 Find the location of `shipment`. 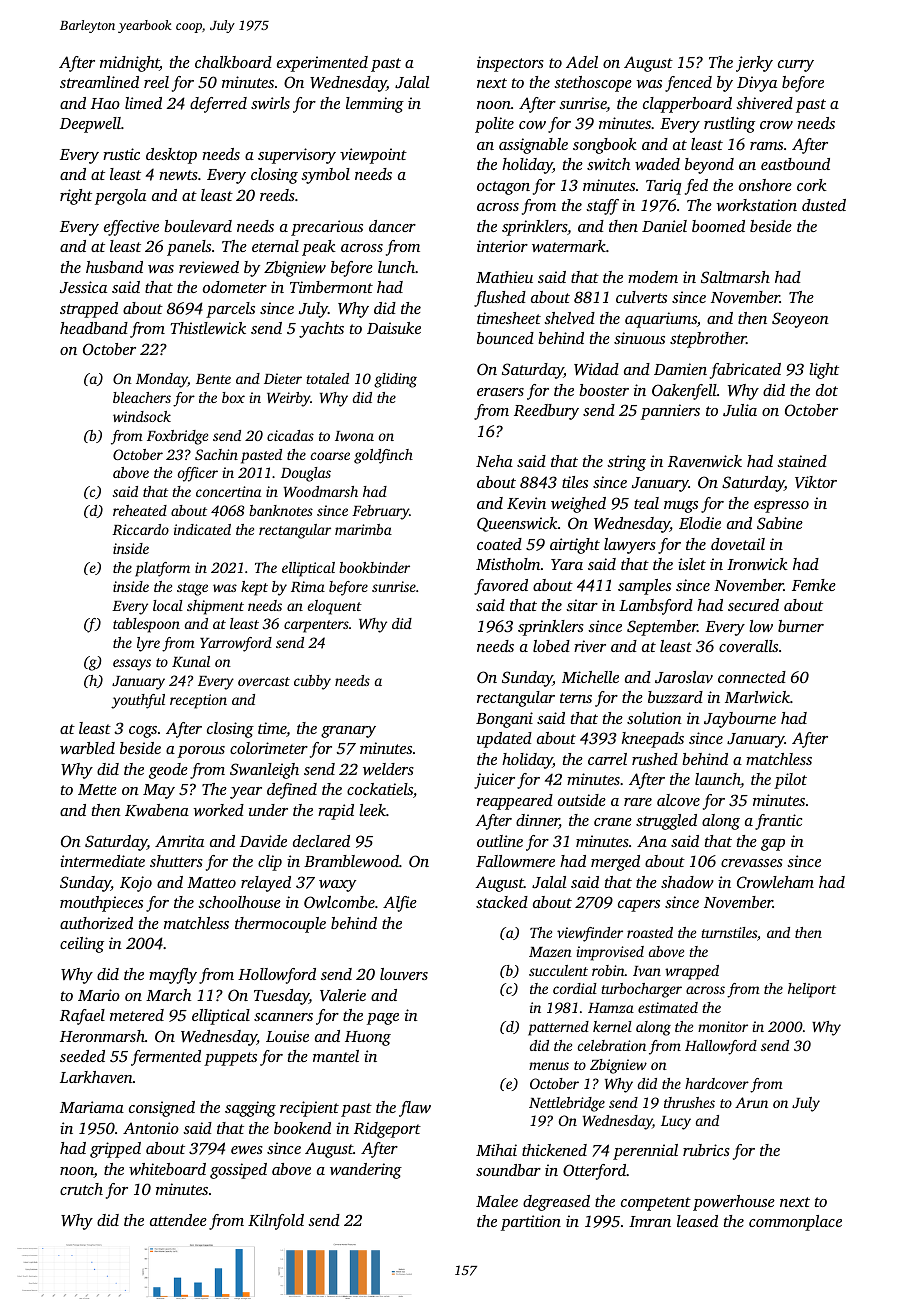

shipment is located at coordinates (215, 607).
